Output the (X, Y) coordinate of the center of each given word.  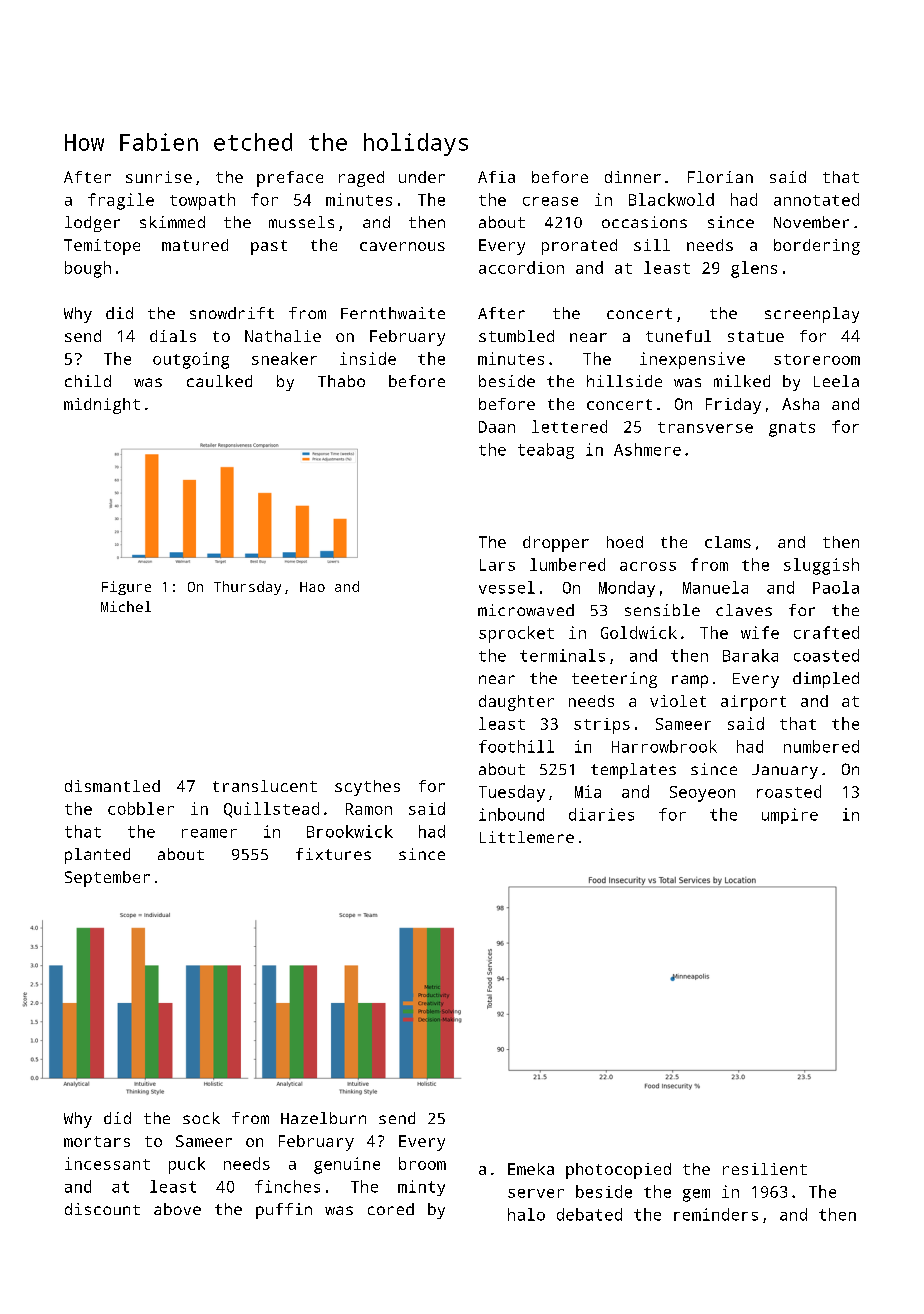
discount (102, 1209)
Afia (496, 177)
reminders (716, 1214)
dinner (633, 177)
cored (391, 1209)
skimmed (172, 222)
